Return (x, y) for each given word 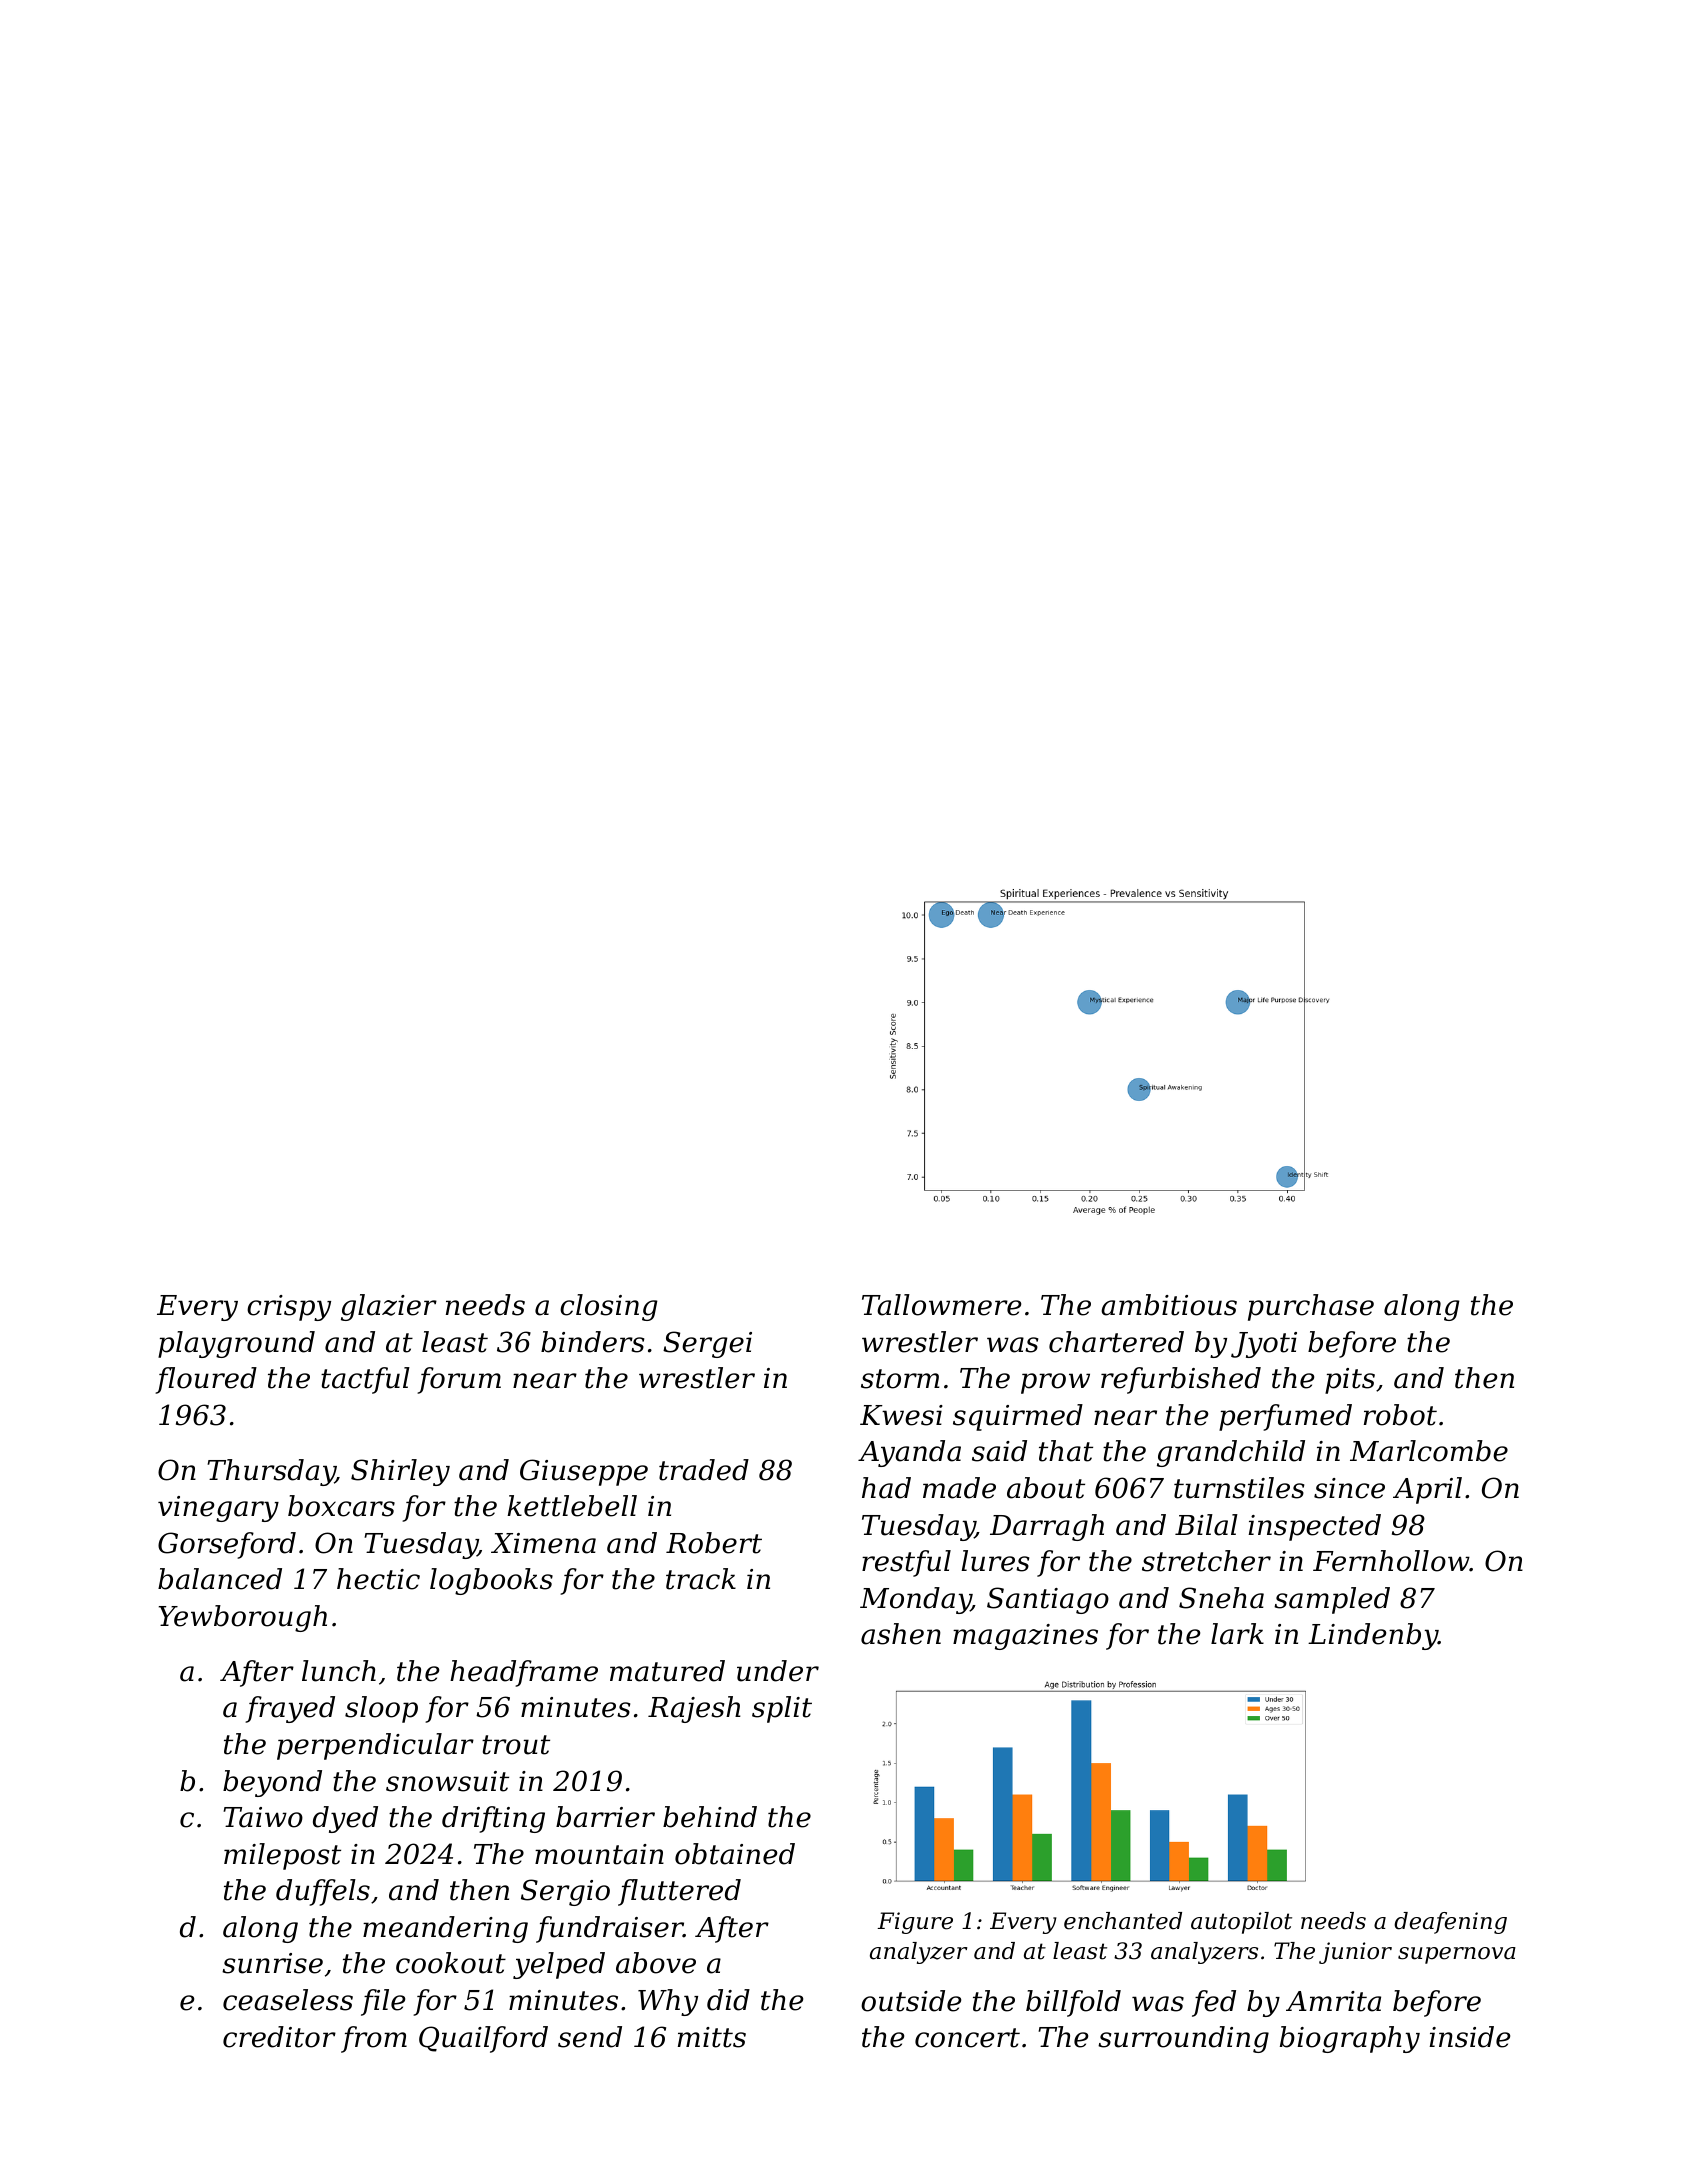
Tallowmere (941, 1305)
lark (1237, 1634)
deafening (1450, 1923)
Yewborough (243, 1618)
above (656, 1963)
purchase (1311, 1307)
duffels (323, 1892)
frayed (290, 1709)
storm (900, 1379)
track (701, 1579)
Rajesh (694, 1709)
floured (206, 1380)
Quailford (483, 2039)
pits (1350, 1381)
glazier (389, 1307)
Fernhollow (1391, 1561)
